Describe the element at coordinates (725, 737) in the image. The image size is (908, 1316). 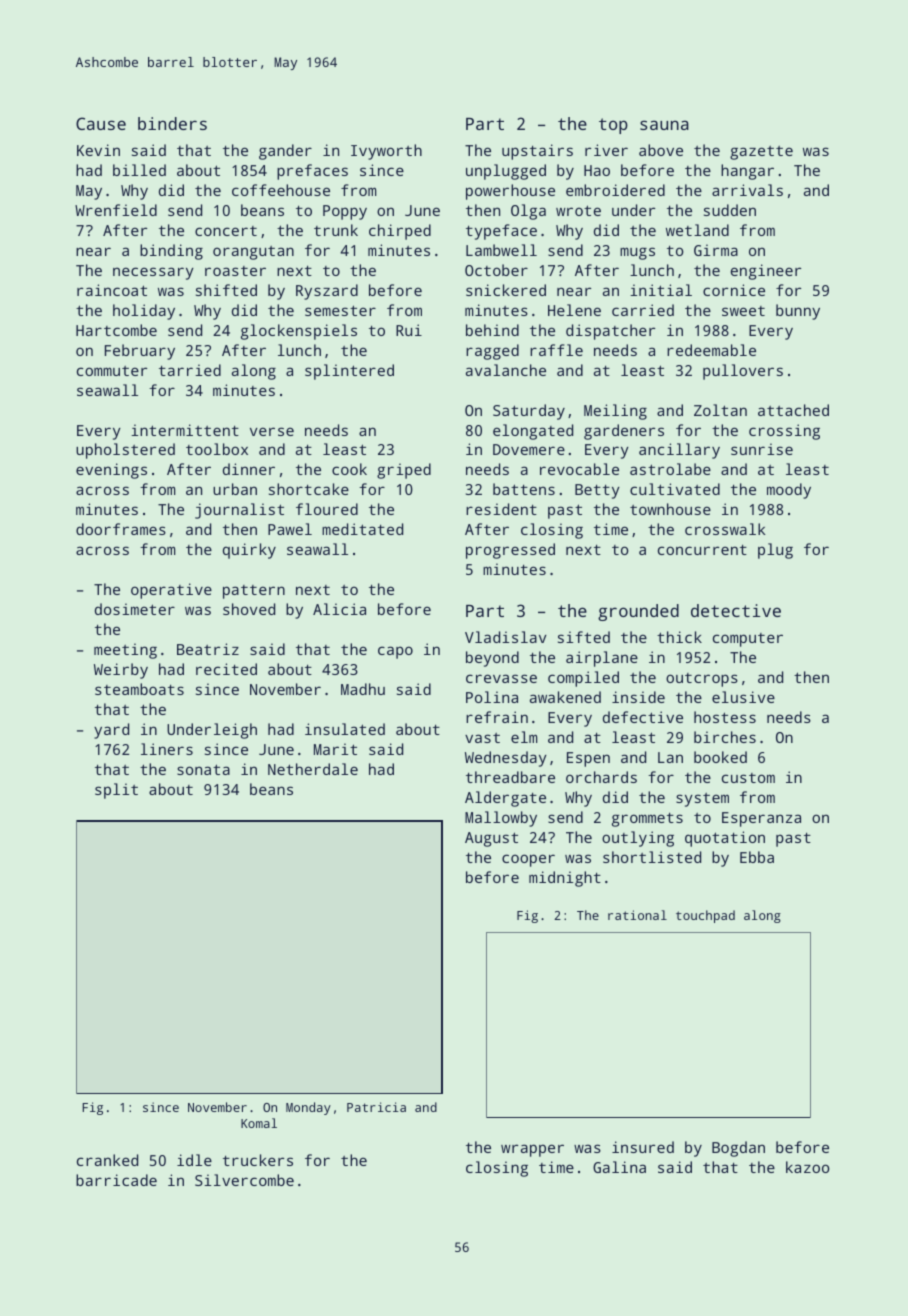
I see `birches` at that location.
